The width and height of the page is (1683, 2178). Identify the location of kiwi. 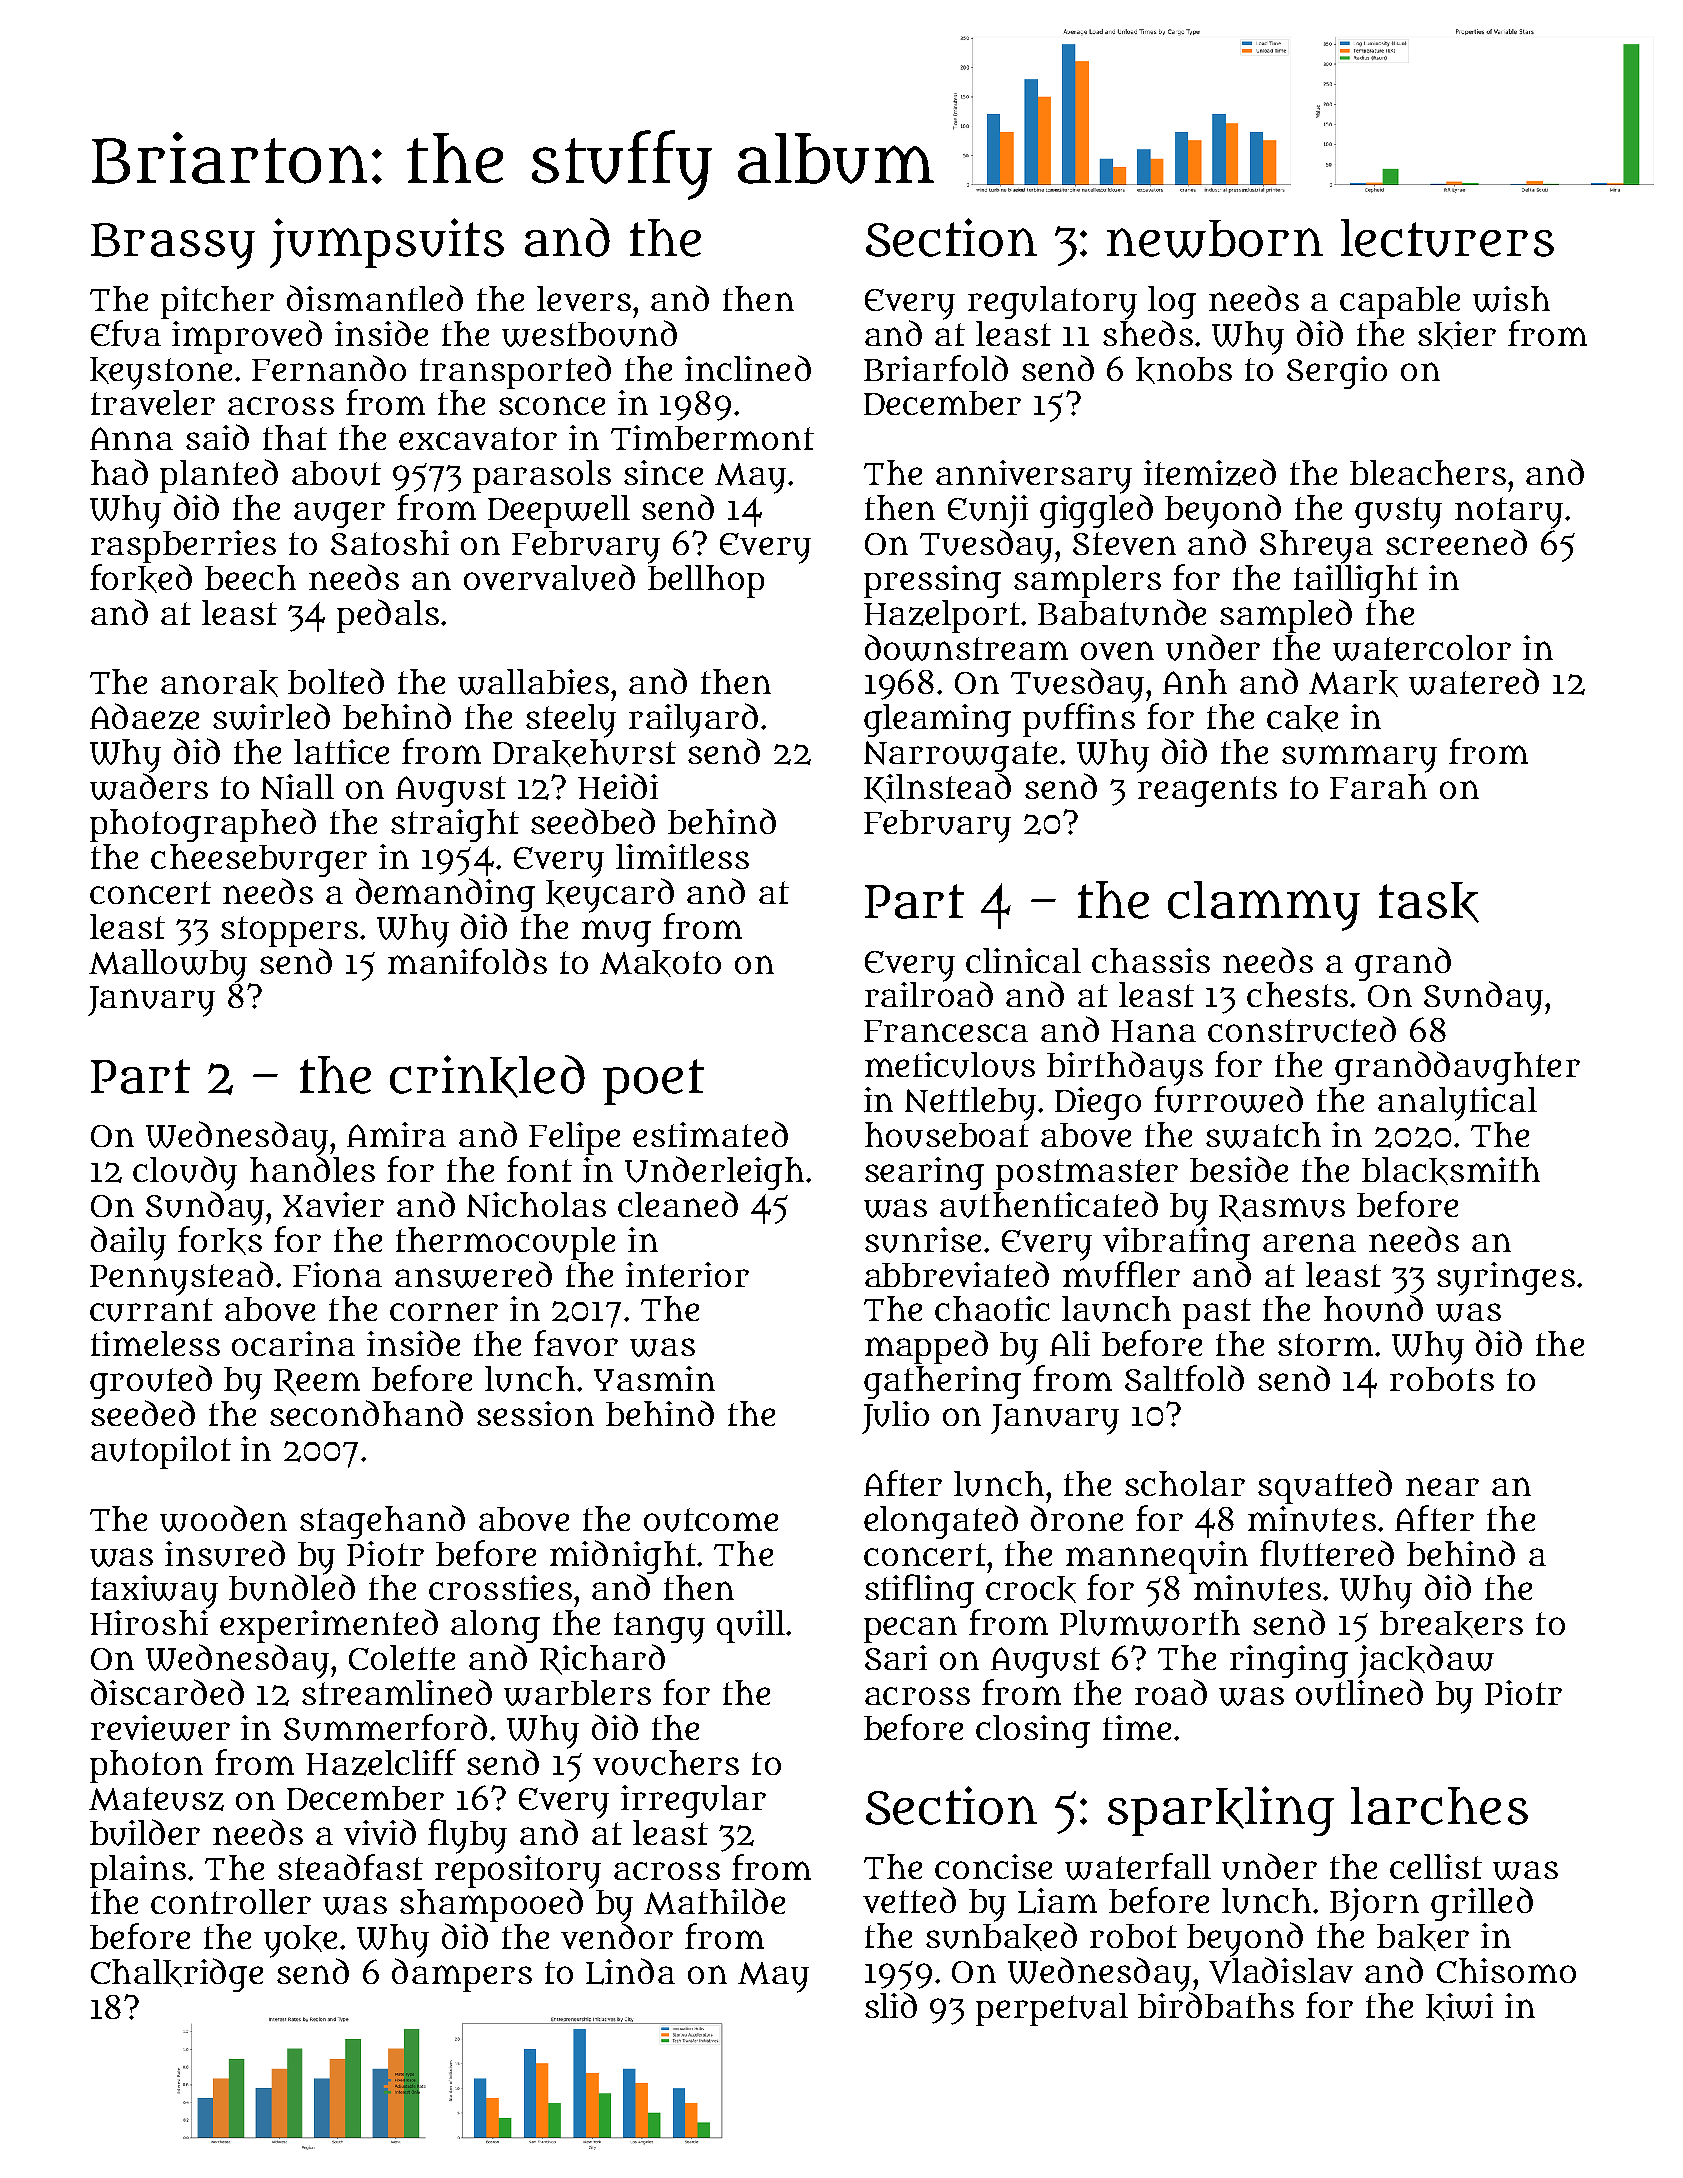
(1459, 2007).
